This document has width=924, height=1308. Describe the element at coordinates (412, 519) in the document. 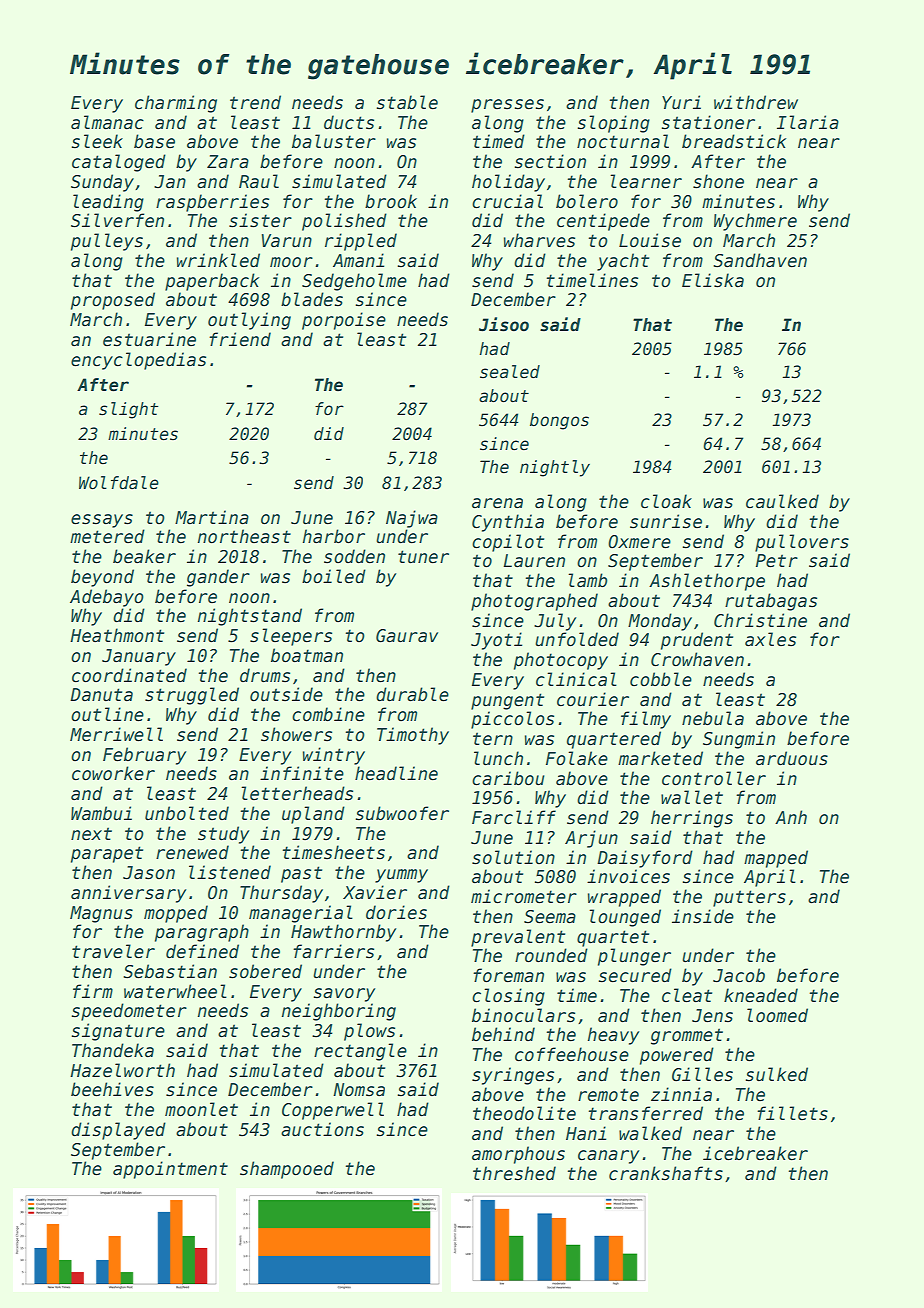

I see `Najwa` at that location.
